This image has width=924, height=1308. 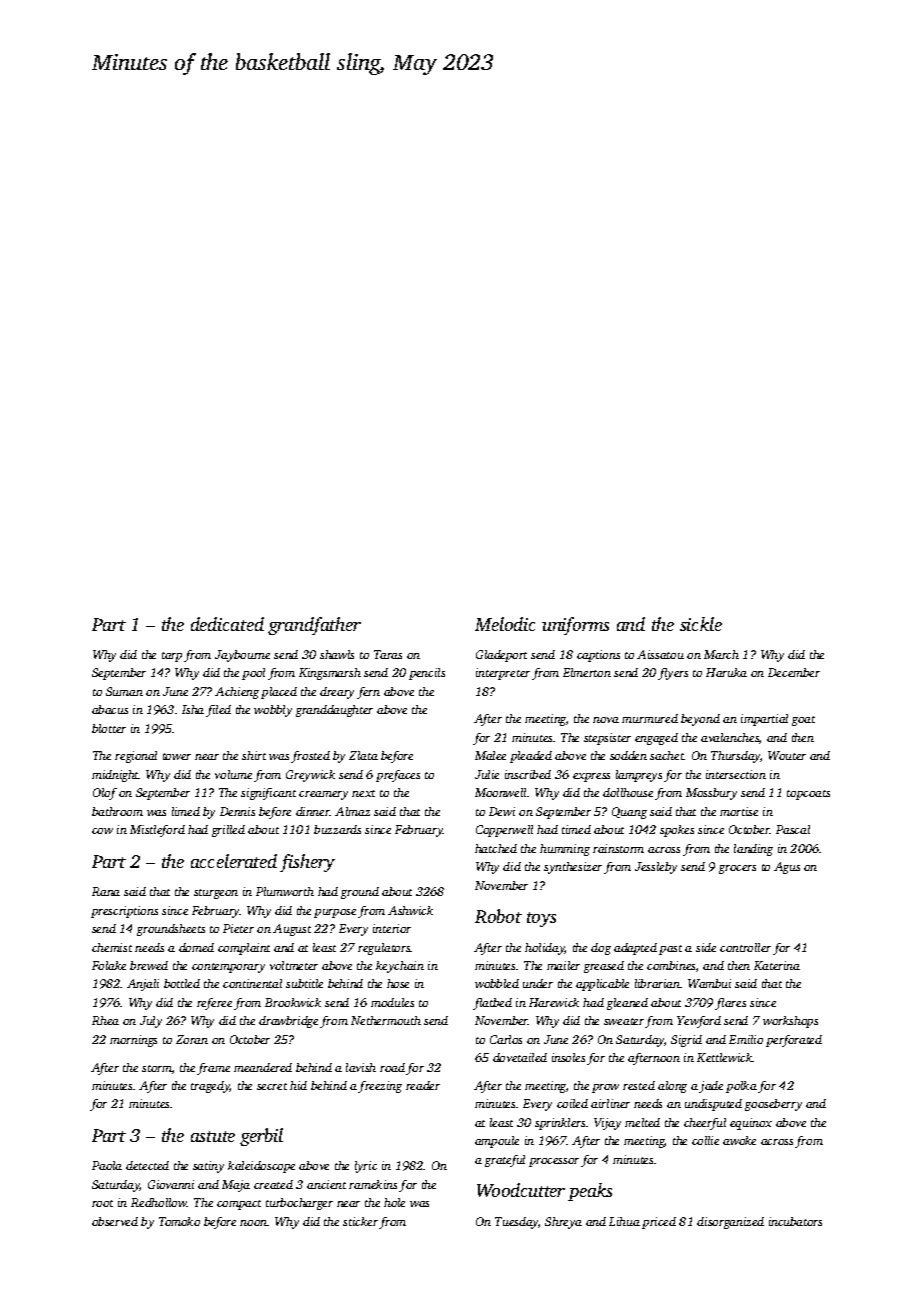 I want to click on Agus, so click(x=787, y=868).
